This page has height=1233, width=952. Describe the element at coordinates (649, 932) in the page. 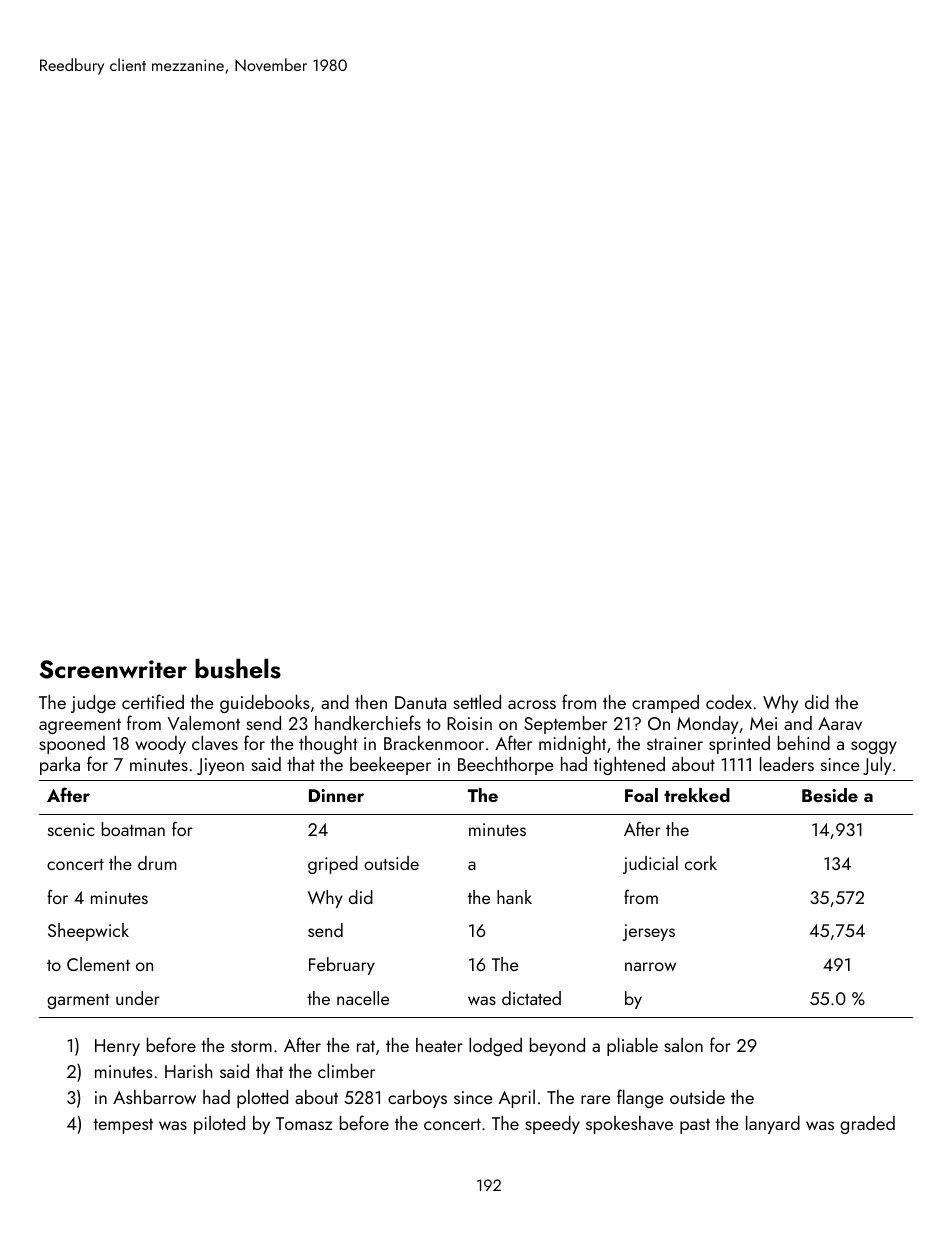

I see `jerseys` at that location.
